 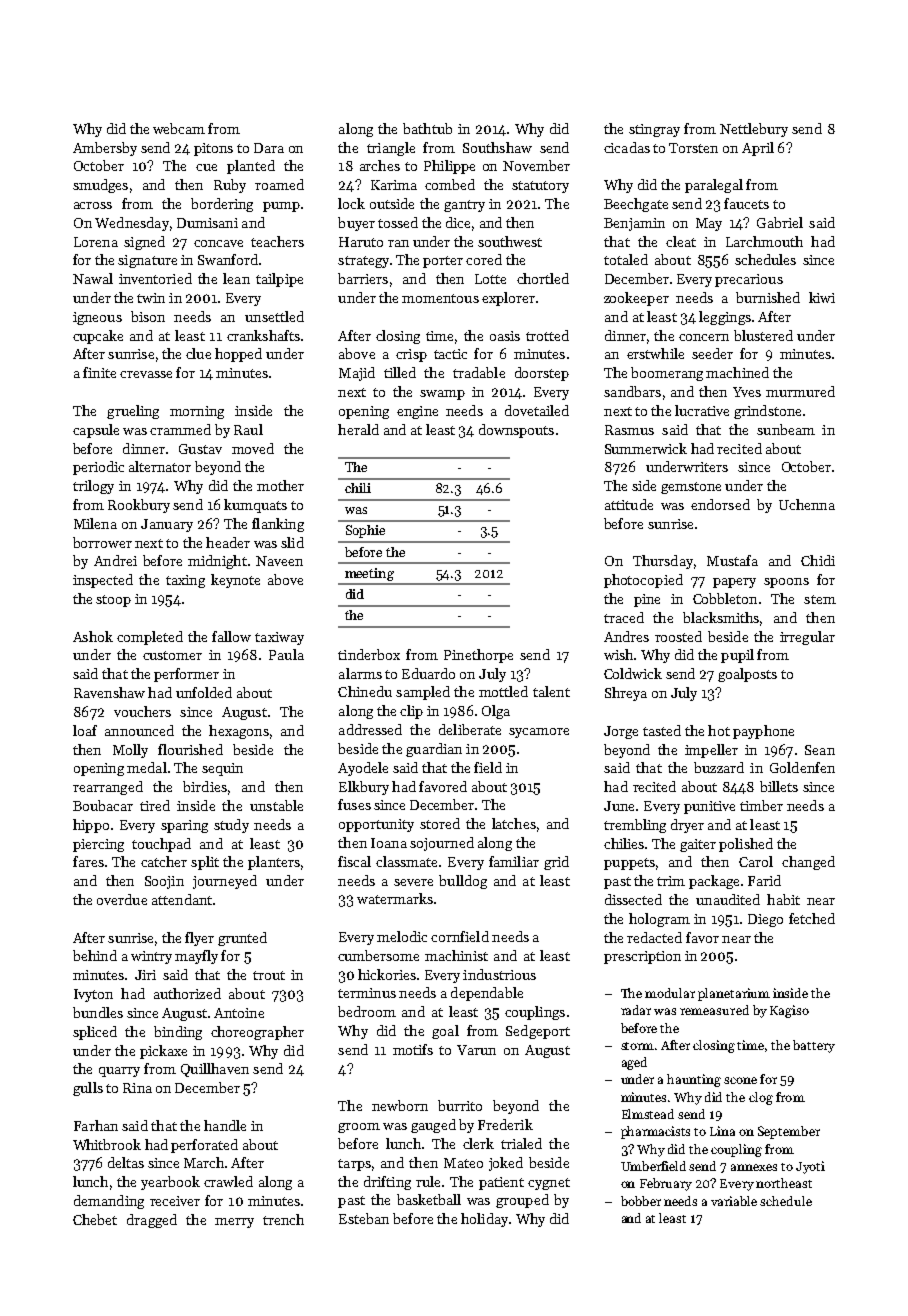 What do you see at coordinates (417, 412) in the image?
I see `engine` at bounding box center [417, 412].
